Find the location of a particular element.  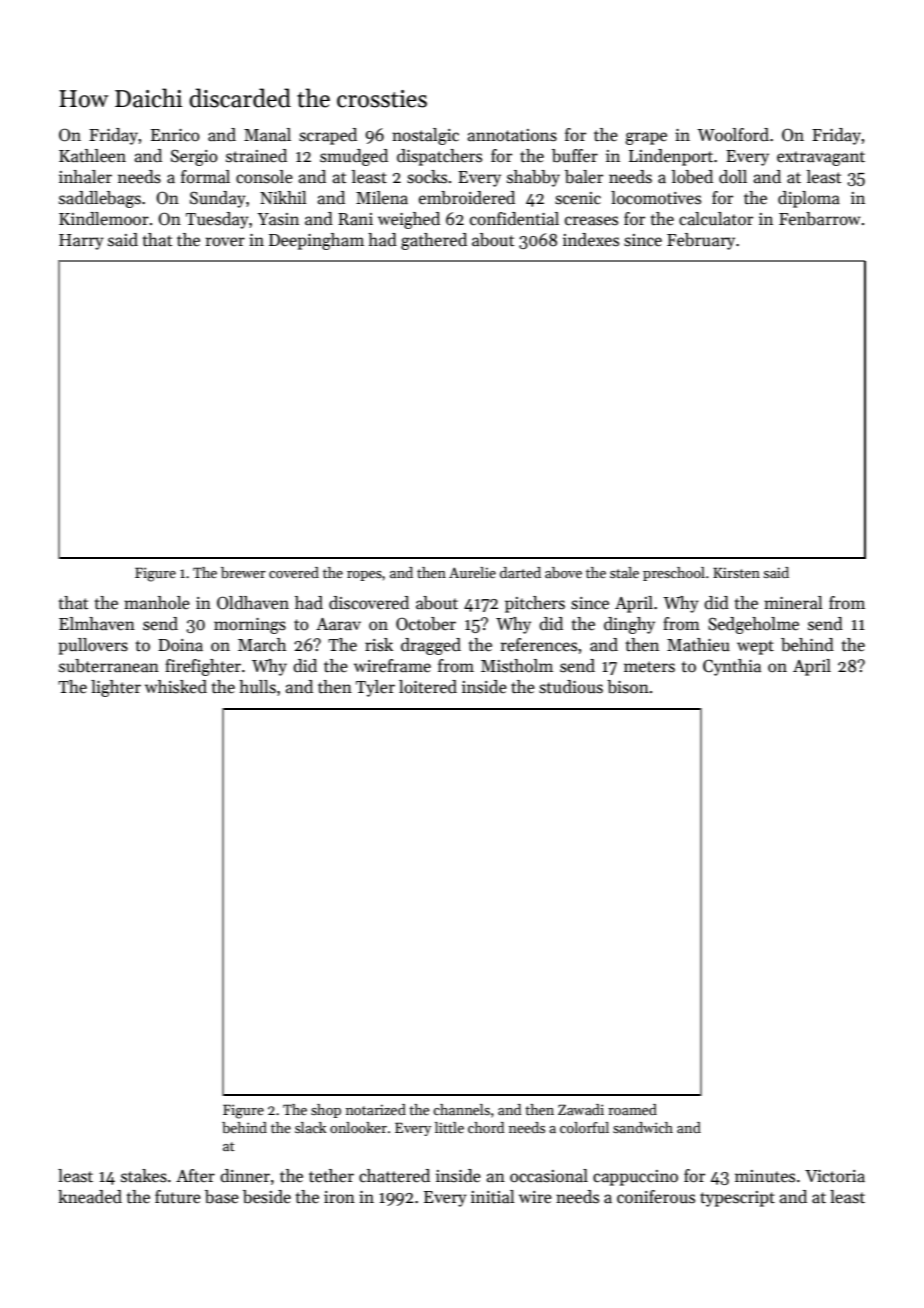

rover is located at coordinates (225, 242).
